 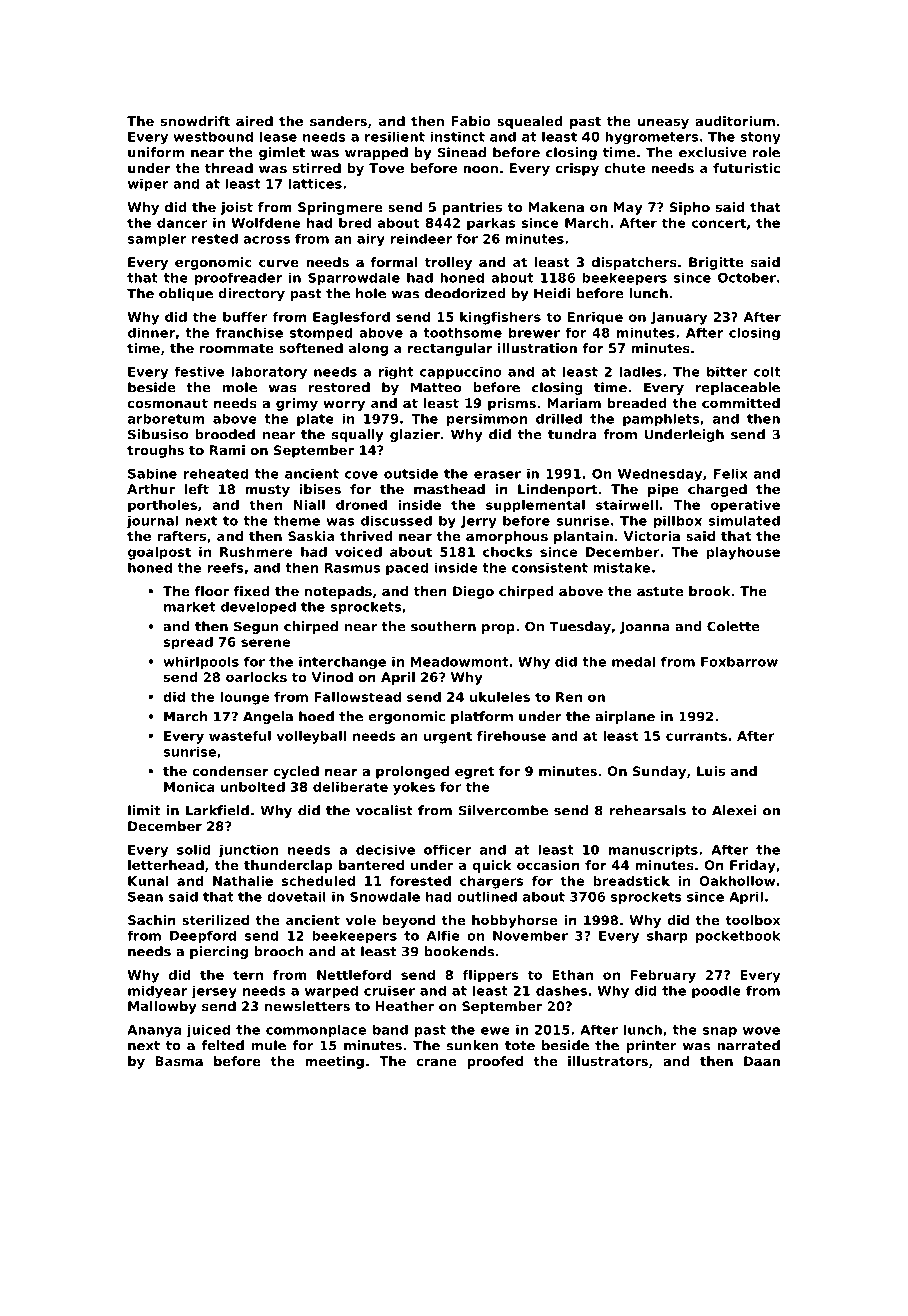 What do you see at coordinates (155, 451) in the screenshot?
I see `troughs` at bounding box center [155, 451].
